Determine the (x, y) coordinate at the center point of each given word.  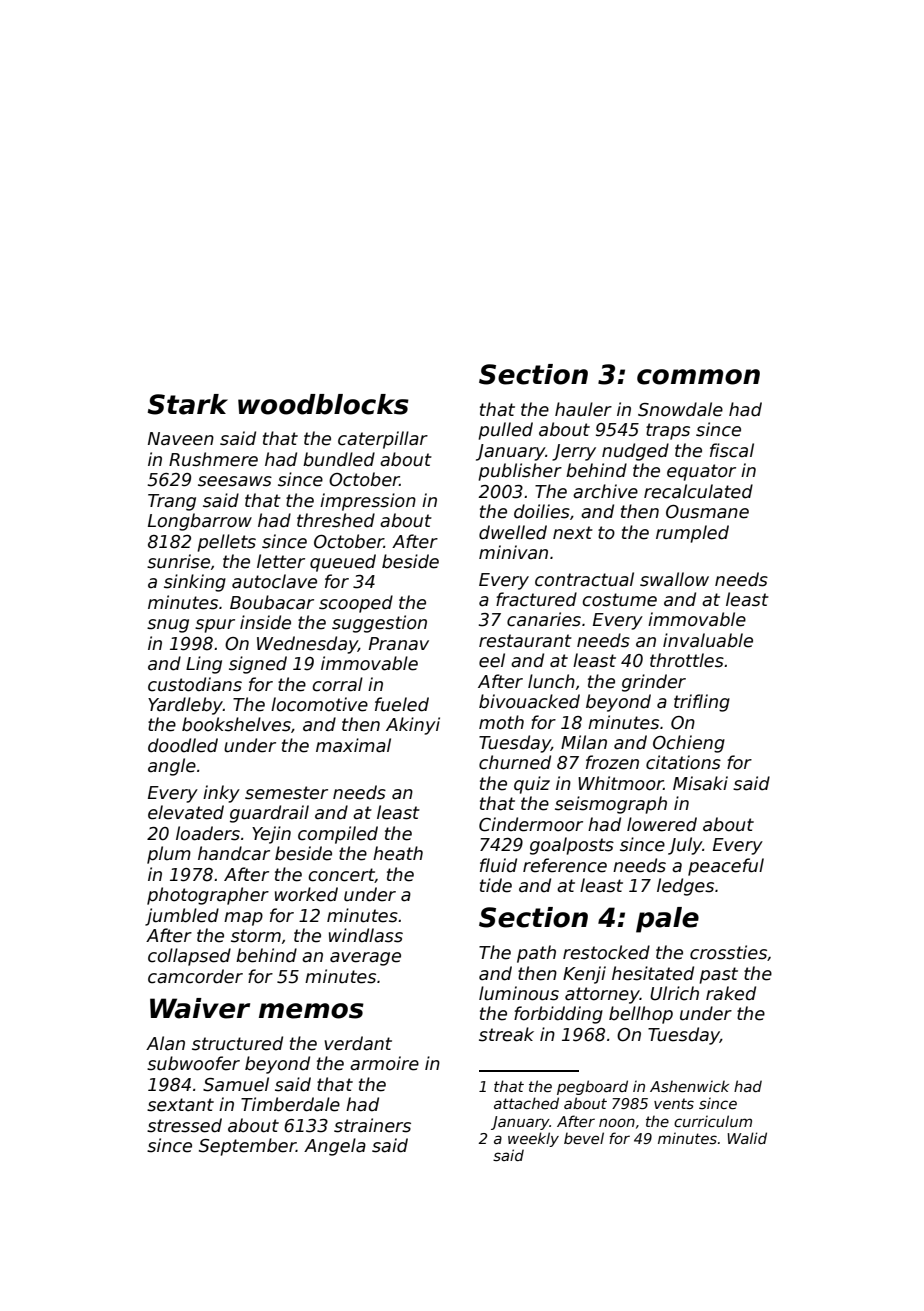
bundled (339, 459)
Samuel (236, 1084)
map (243, 919)
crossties (728, 952)
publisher (520, 472)
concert (341, 875)
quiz (532, 785)
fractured (536, 599)
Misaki (700, 783)
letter (281, 561)
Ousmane (707, 512)
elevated (186, 812)
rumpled (692, 534)
